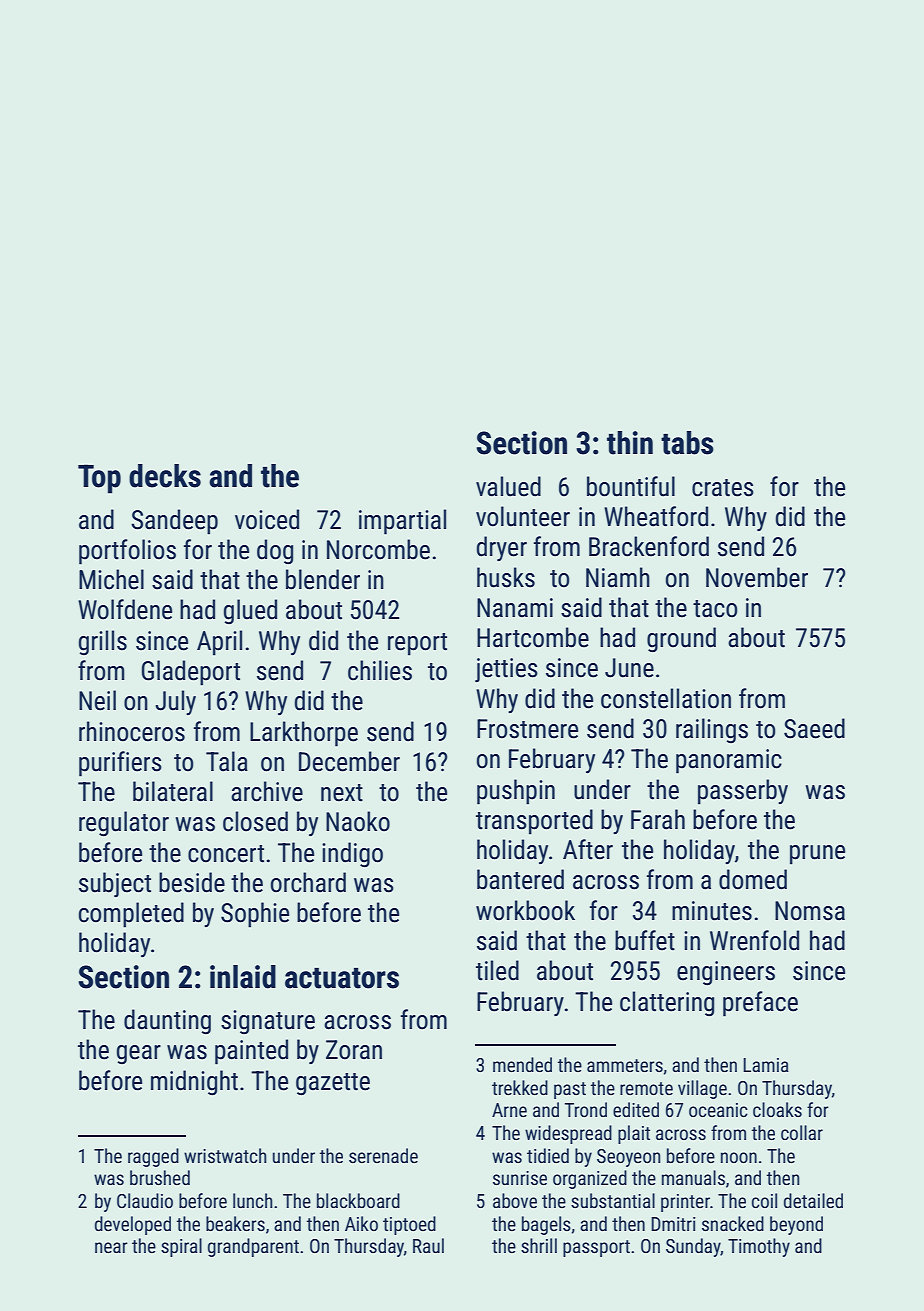 This image has height=1311, width=924. What do you see at coordinates (497, 970) in the image?
I see `tiled` at bounding box center [497, 970].
